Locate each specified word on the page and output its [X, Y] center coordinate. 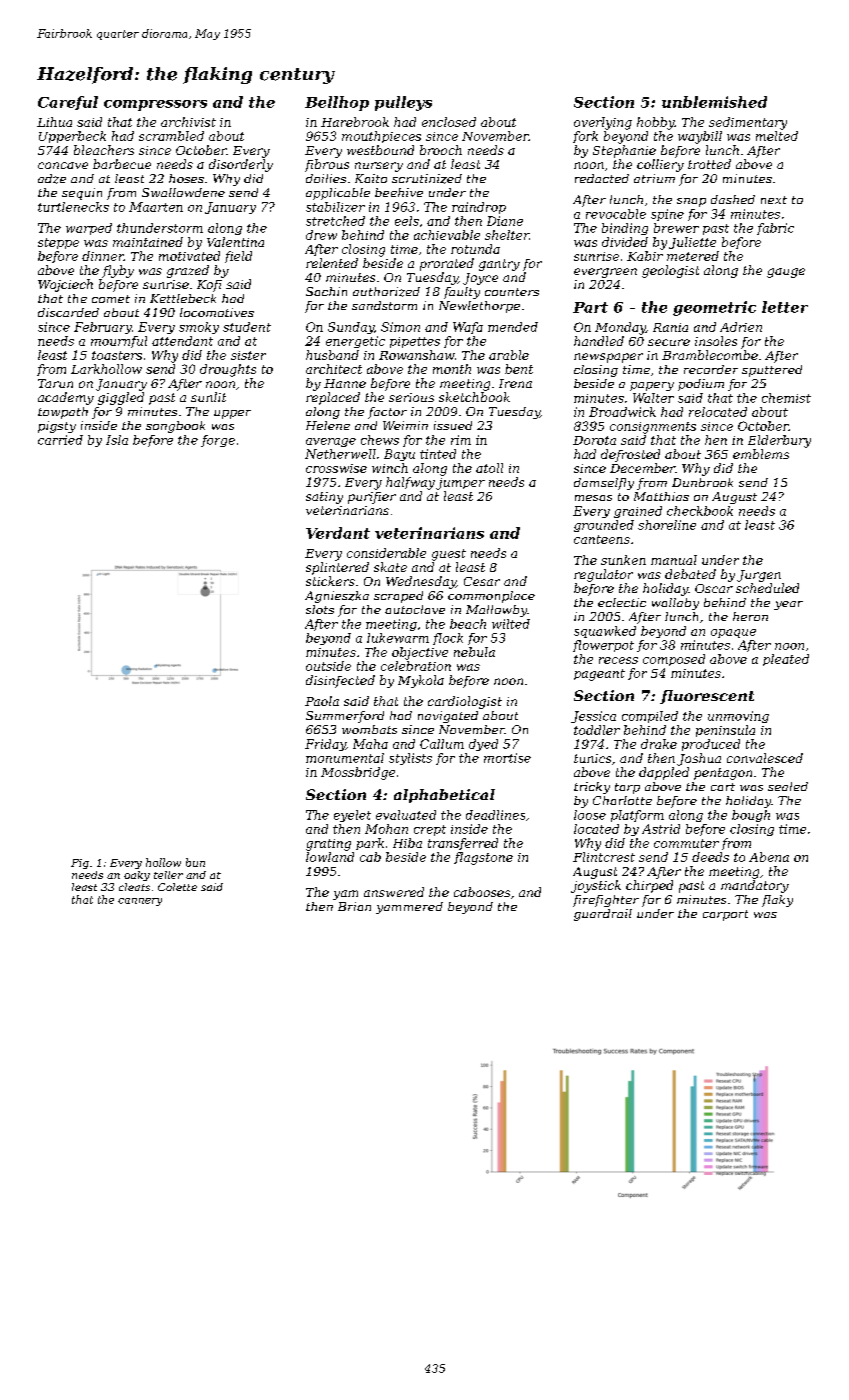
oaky [137, 876]
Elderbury [779, 441]
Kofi [209, 286]
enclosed [449, 122]
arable [509, 355]
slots [320, 609]
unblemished [714, 102]
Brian [354, 906]
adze [52, 179]
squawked [605, 632]
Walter [653, 398]
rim [461, 440]
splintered [337, 568]
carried [60, 440]
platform [637, 816]
